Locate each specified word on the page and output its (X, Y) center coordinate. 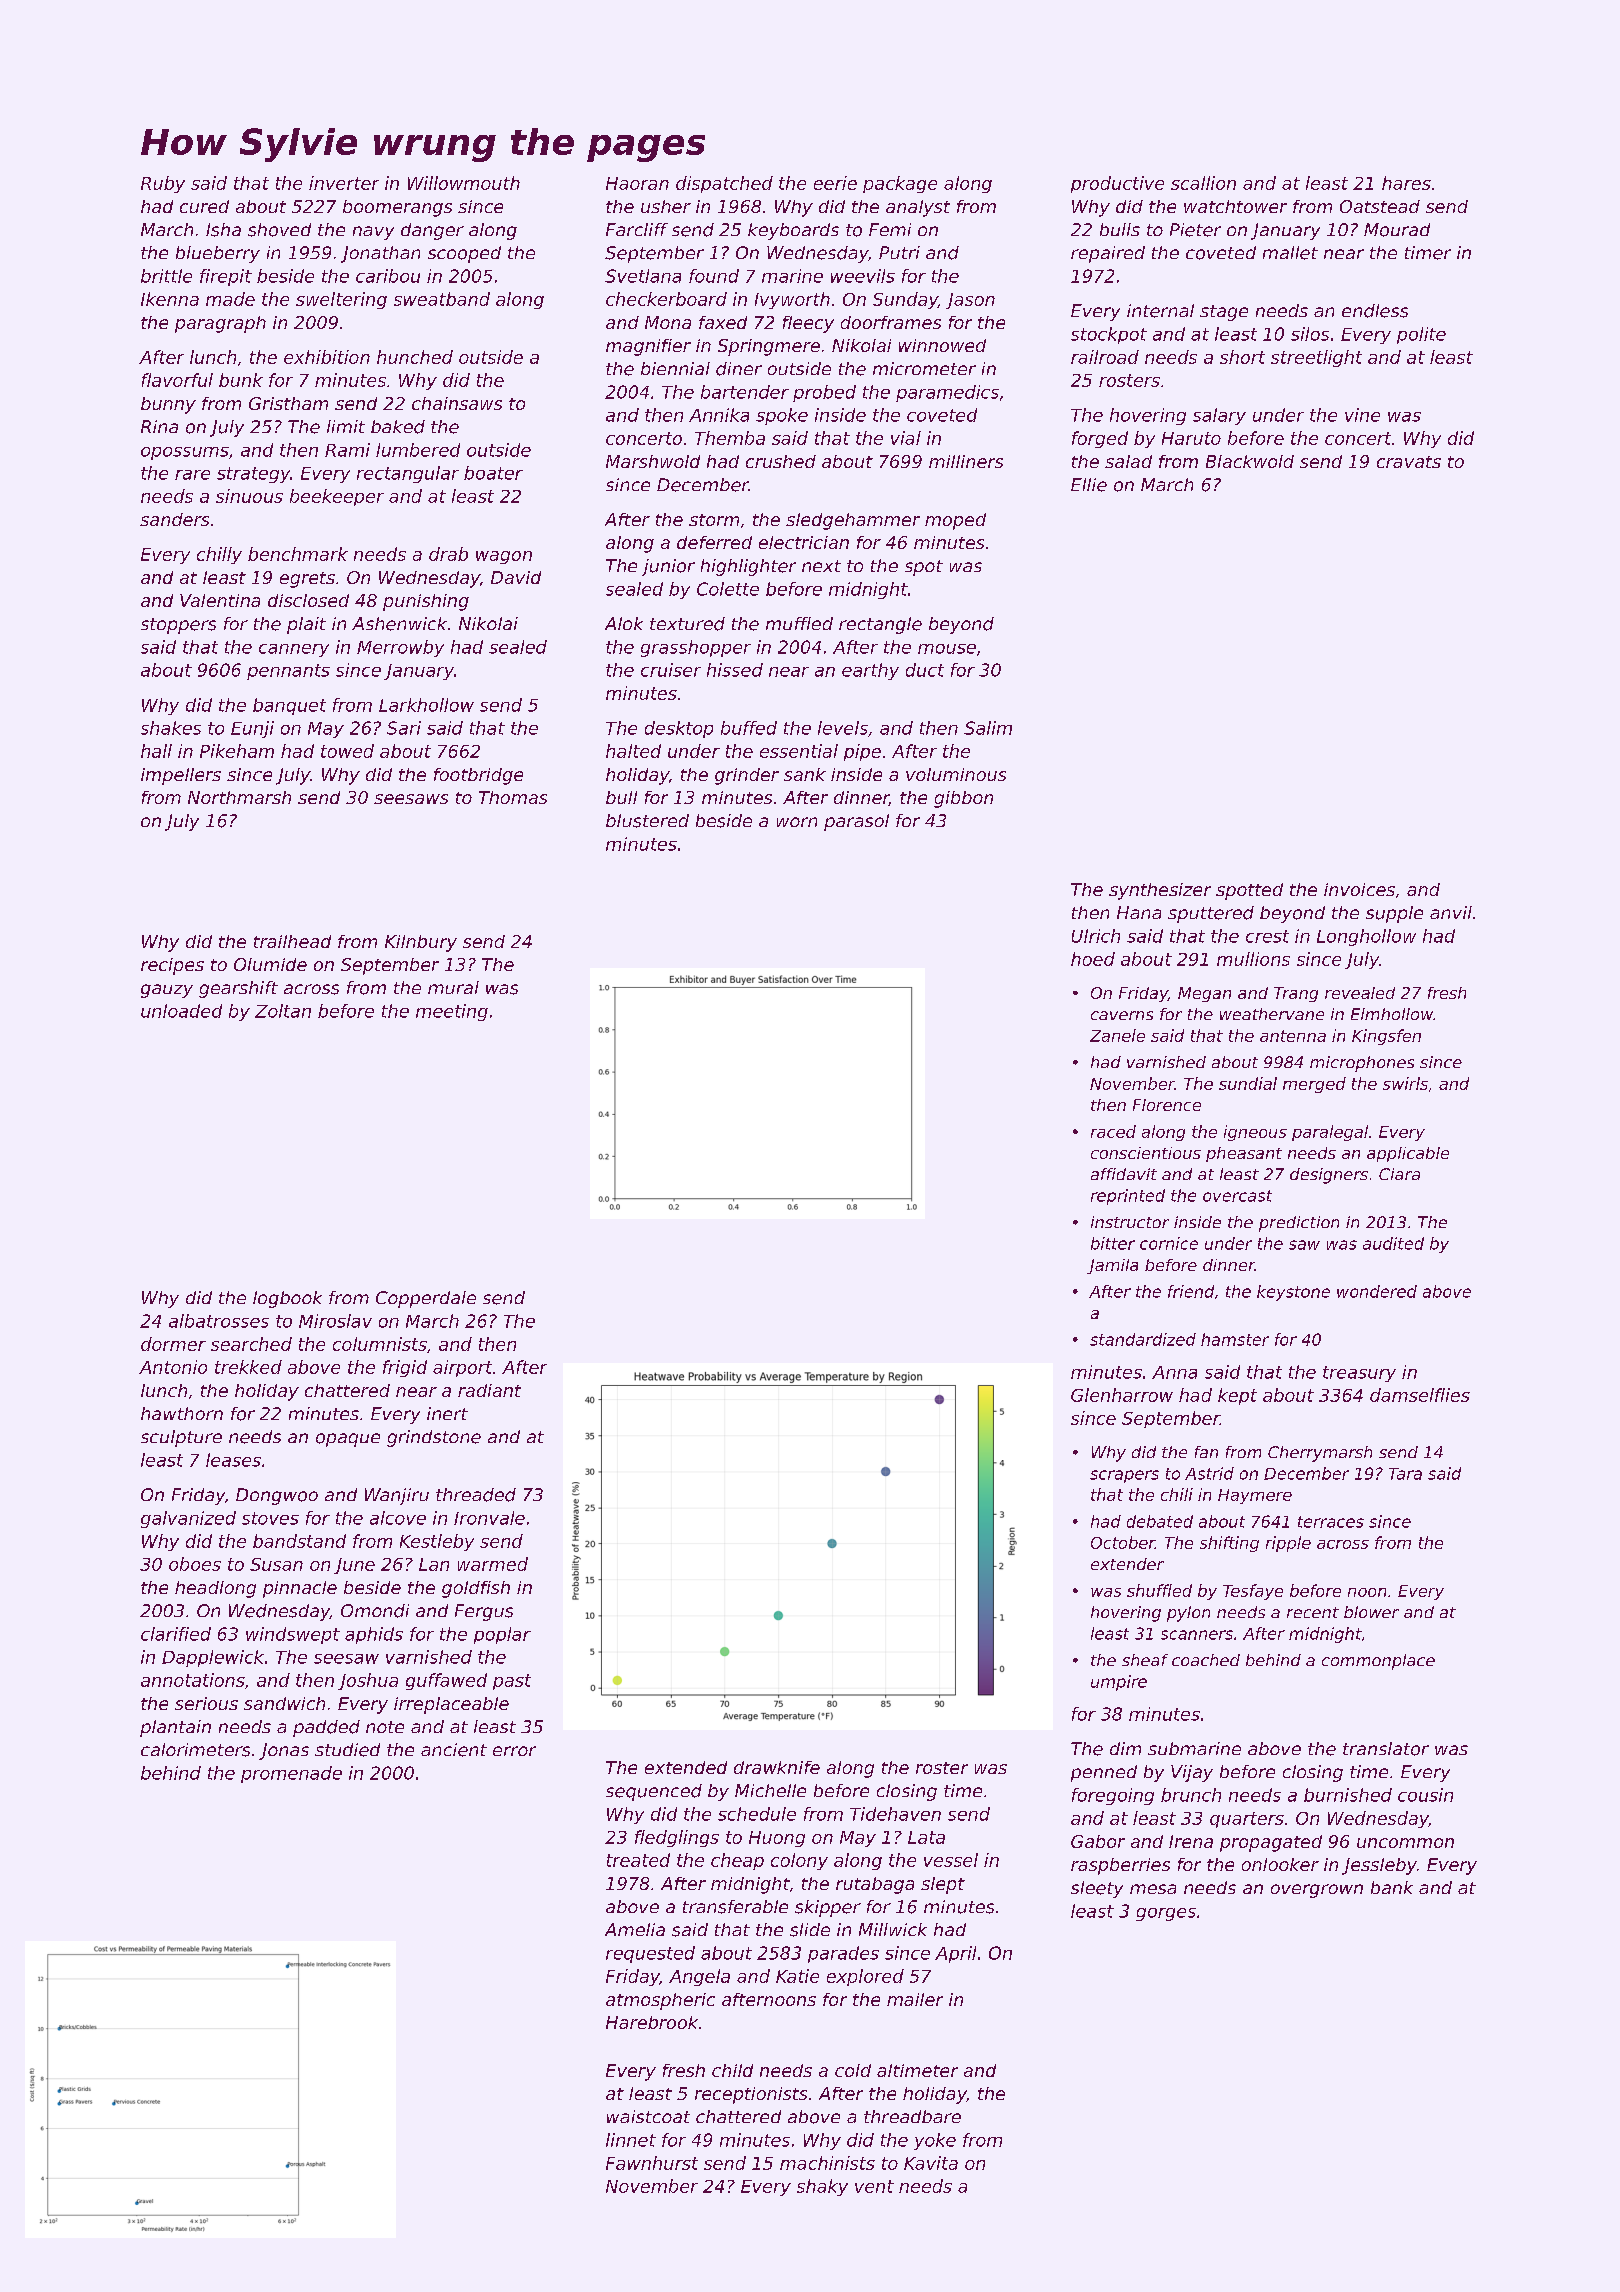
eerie (835, 183)
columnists (380, 1344)
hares (1406, 183)
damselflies (1420, 1395)
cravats (1409, 462)
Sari (404, 728)
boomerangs (397, 208)
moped (955, 521)
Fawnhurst (652, 2163)
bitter (1113, 1243)
